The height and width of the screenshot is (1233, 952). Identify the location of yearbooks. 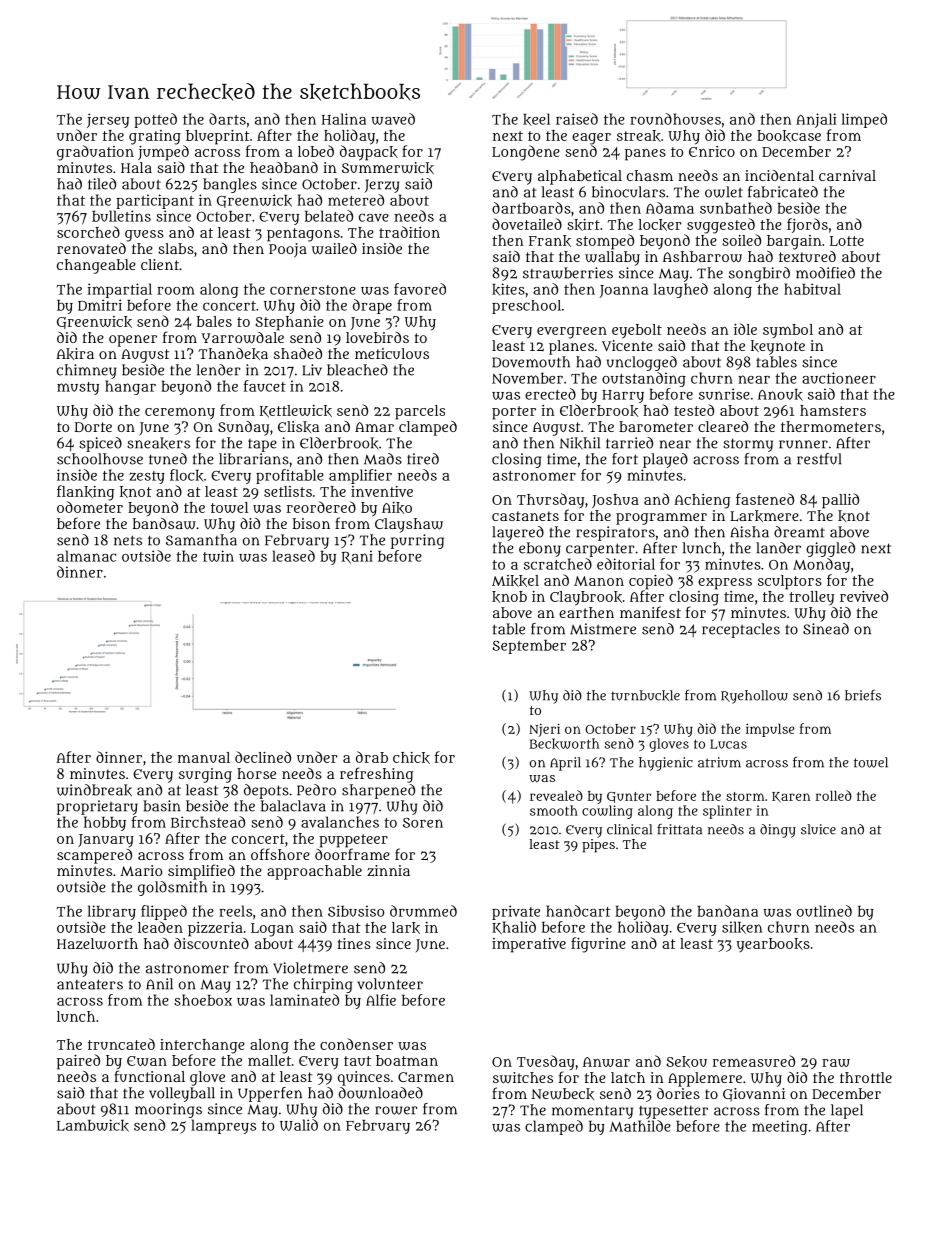
(773, 945).
